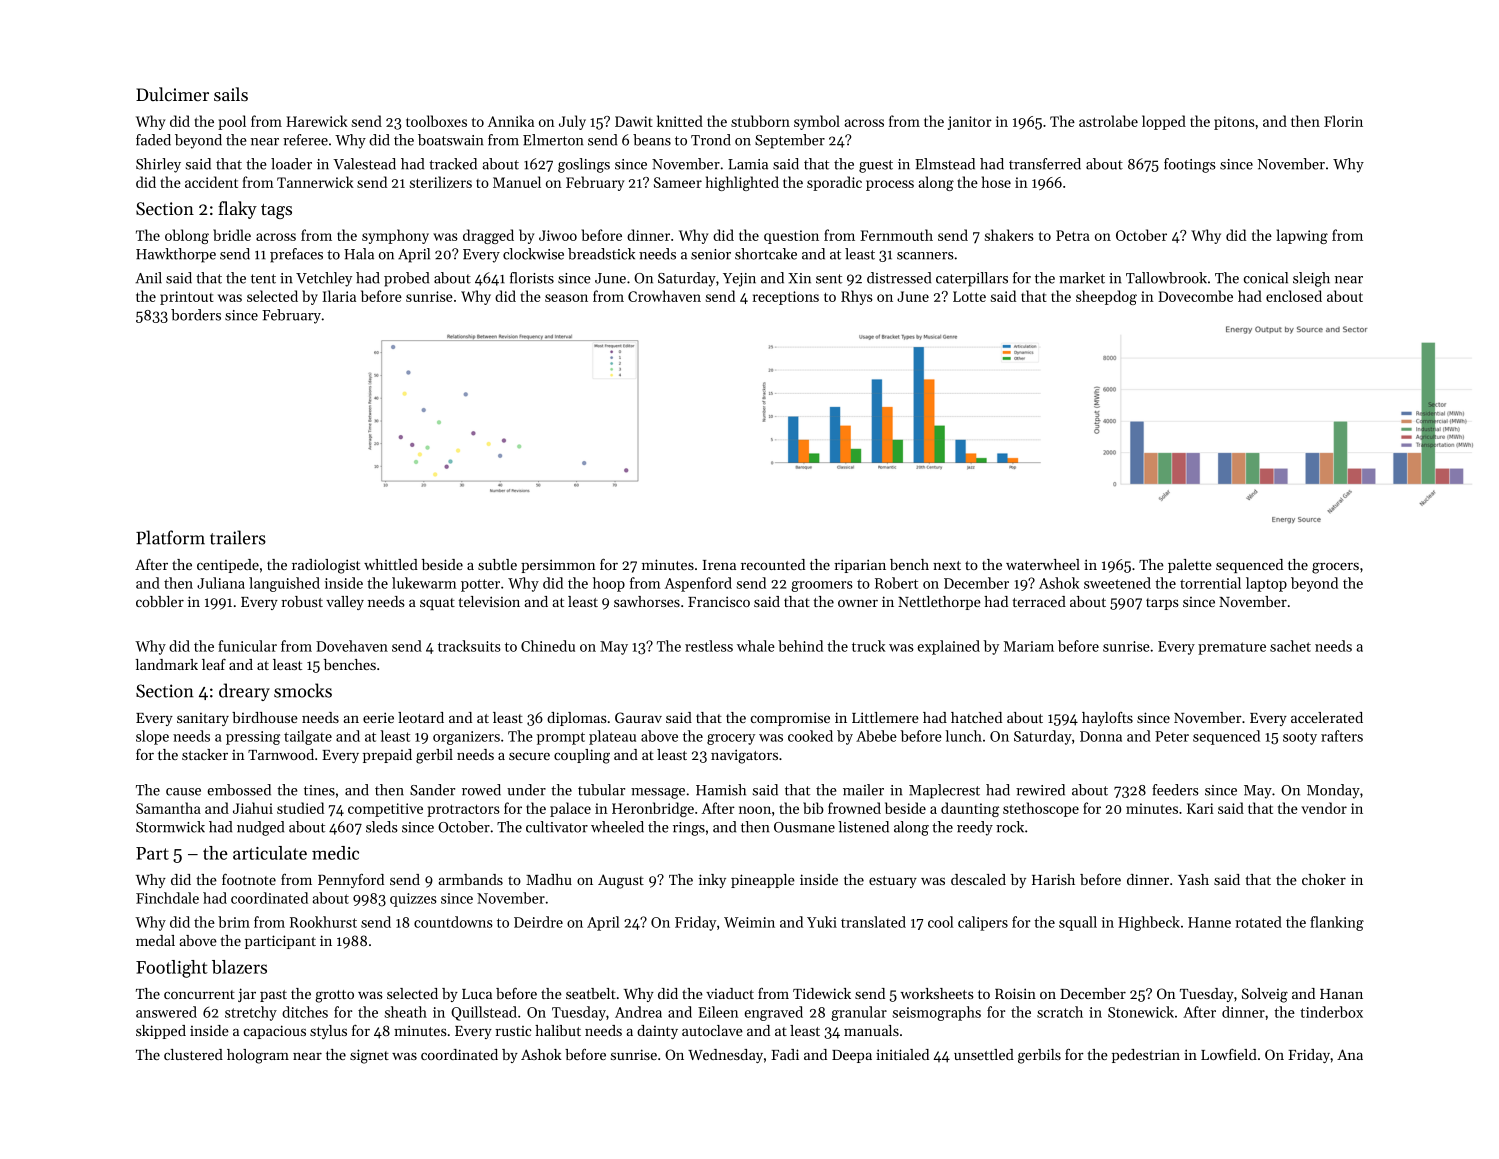 This screenshot has width=1499, height=1159. I want to click on landmark, so click(167, 664).
